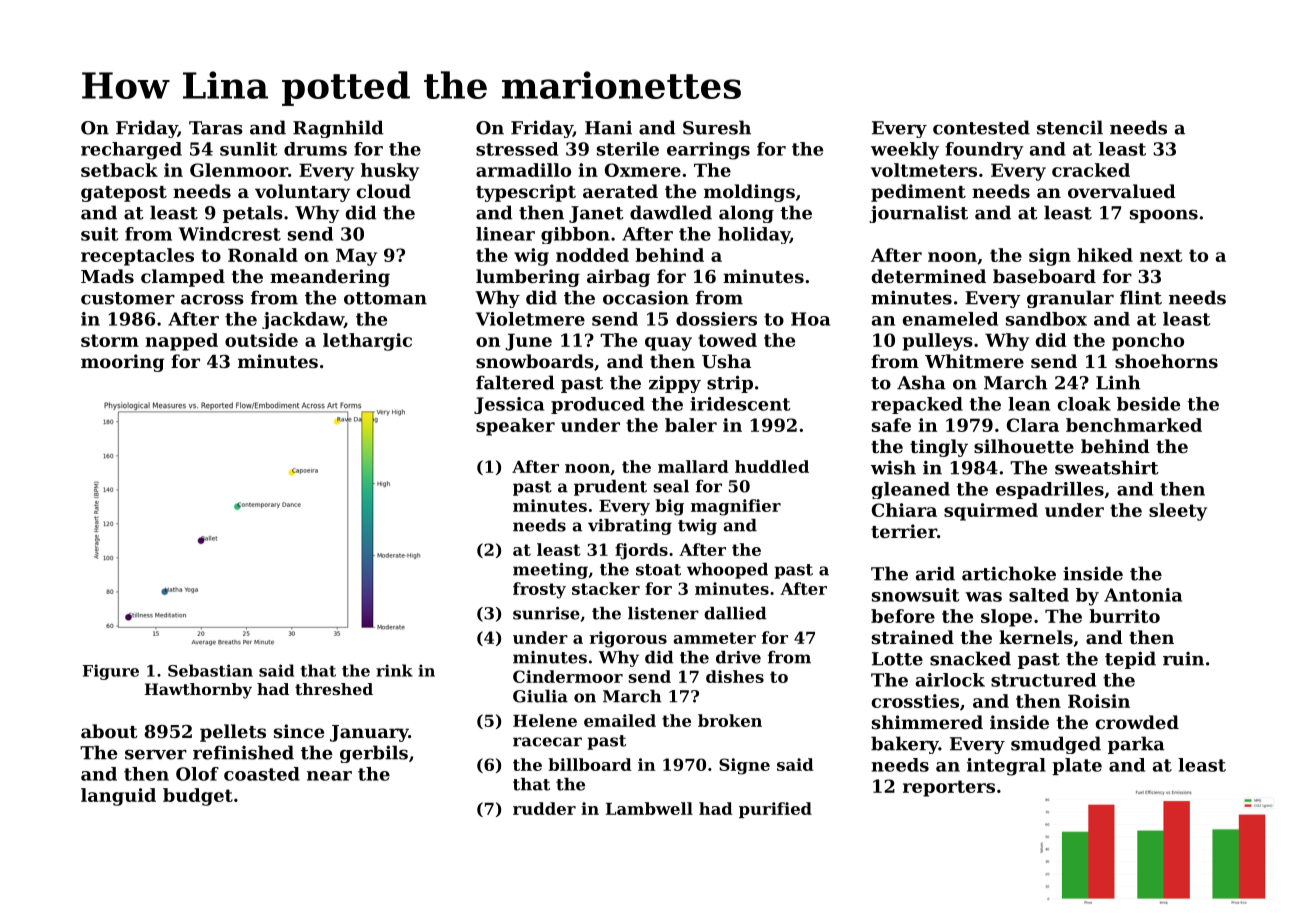  I want to click on Suresh, so click(717, 127).
